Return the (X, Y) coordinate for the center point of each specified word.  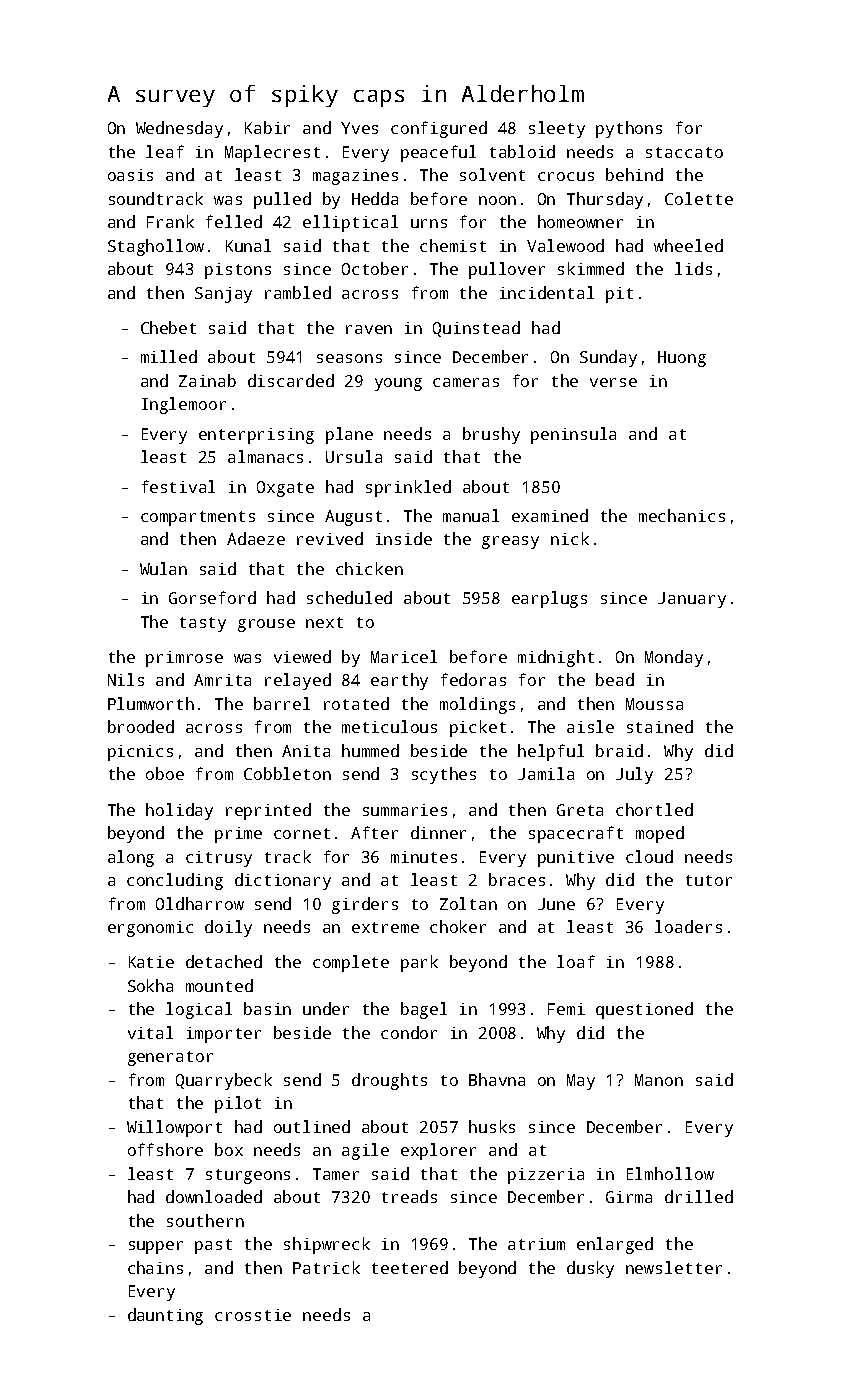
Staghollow (156, 247)
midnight (556, 658)
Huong (682, 359)
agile (365, 1151)
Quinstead (476, 329)
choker (458, 926)
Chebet (168, 327)
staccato (684, 152)
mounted (219, 985)
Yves (359, 128)
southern (205, 1220)
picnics (140, 753)
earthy (399, 681)
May (581, 1082)
